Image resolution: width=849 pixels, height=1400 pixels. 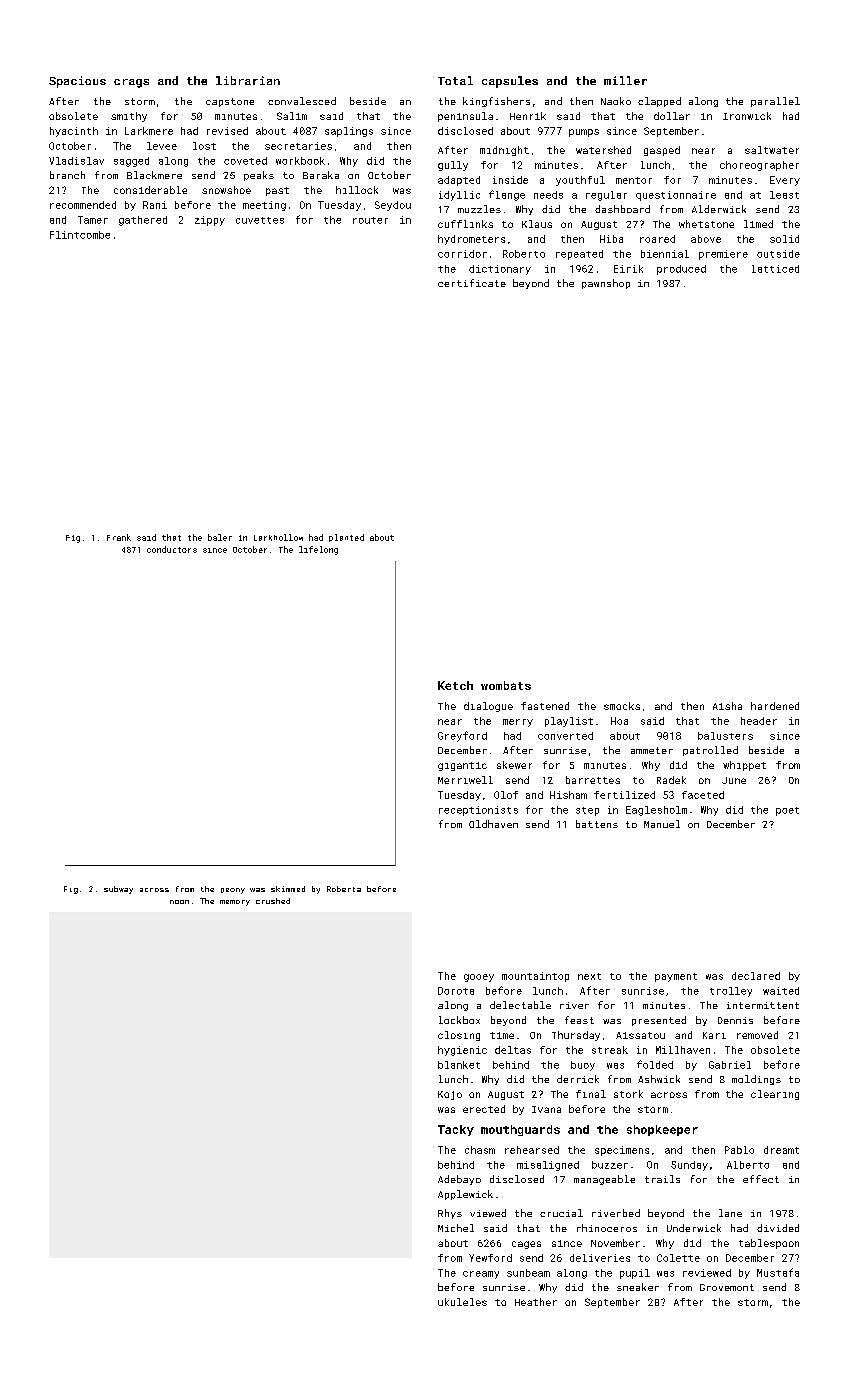 I want to click on ukuleles, so click(x=462, y=1302).
